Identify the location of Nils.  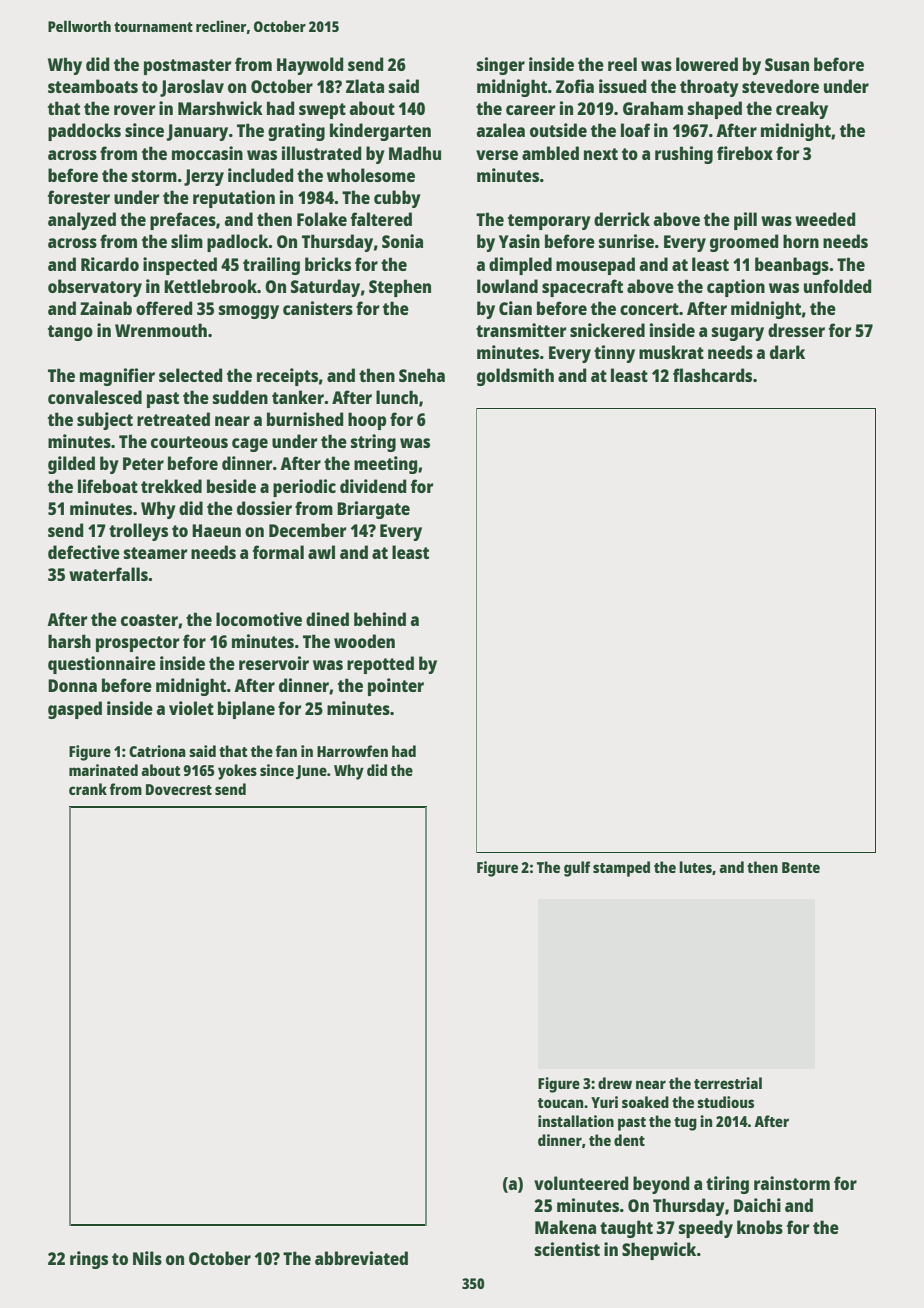
(147, 1258).
